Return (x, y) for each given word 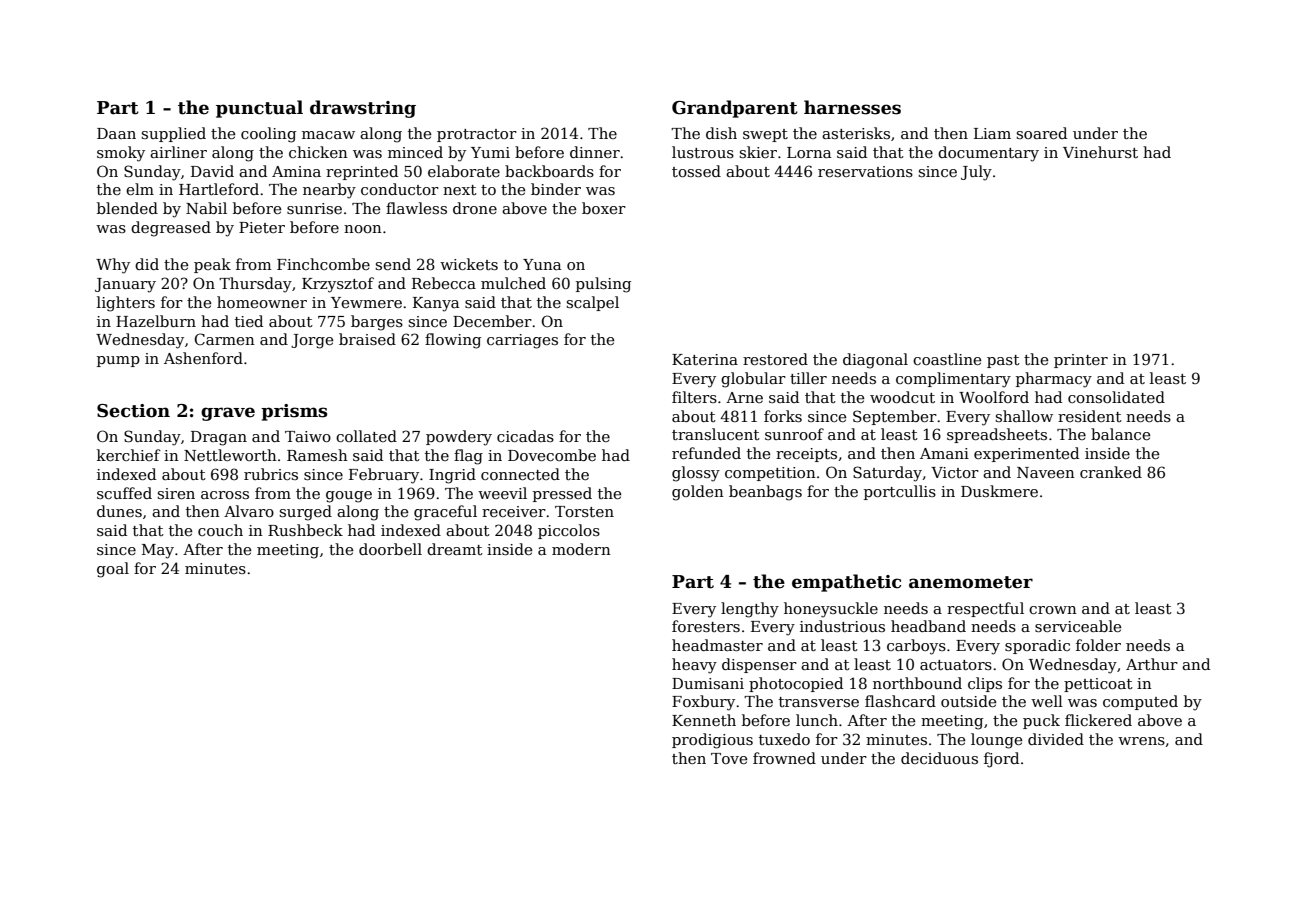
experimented (1026, 454)
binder (556, 189)
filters (694, 397)
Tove (729, 758)
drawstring (363, 109)
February (384, 476)
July (976, 173)
